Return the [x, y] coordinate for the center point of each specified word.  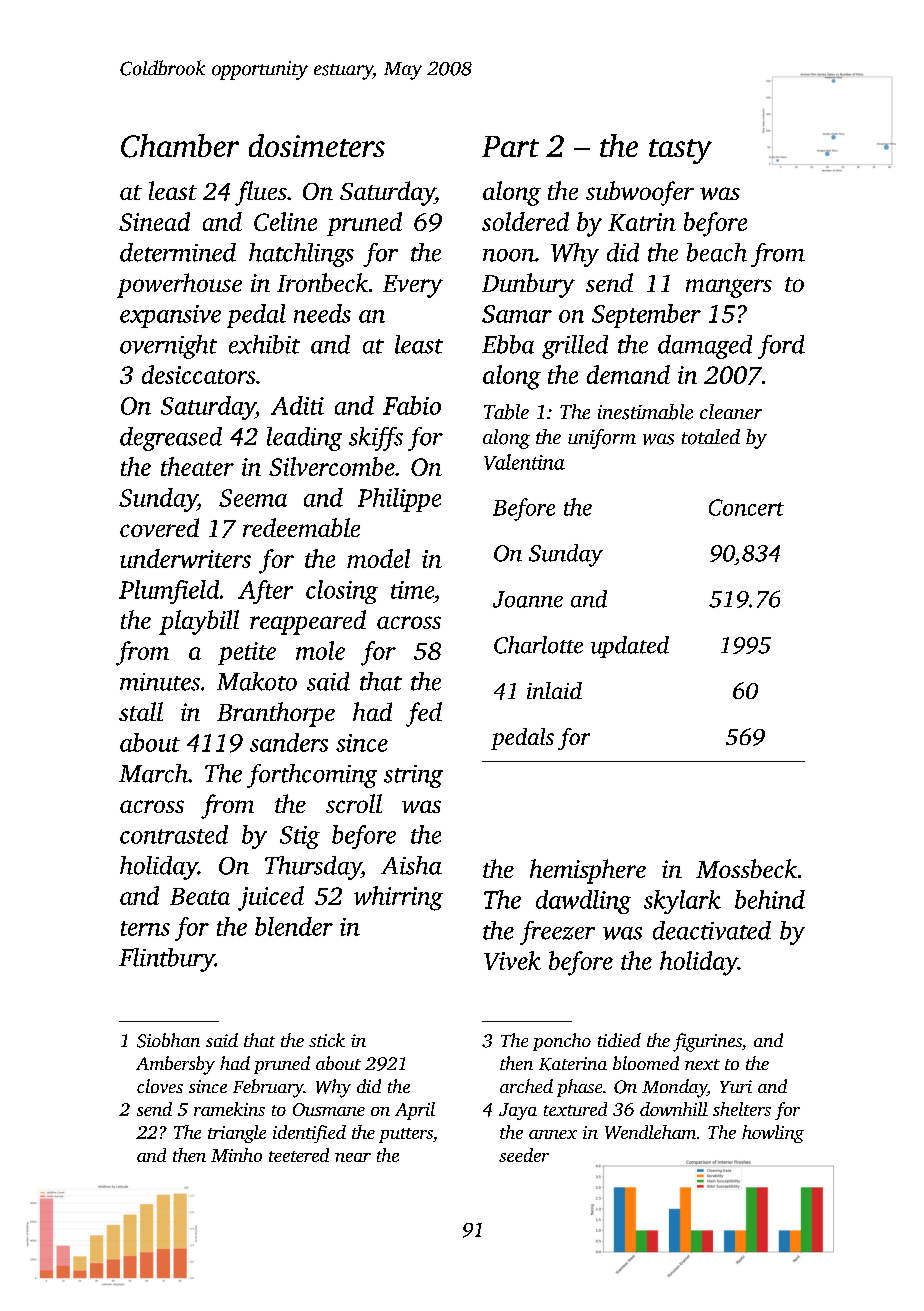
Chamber [180, 146]
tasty [680, 151]
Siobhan [168, 1040]
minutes [160, 682]
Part [510, 146]
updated [630, 647]
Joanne [528, 599]
